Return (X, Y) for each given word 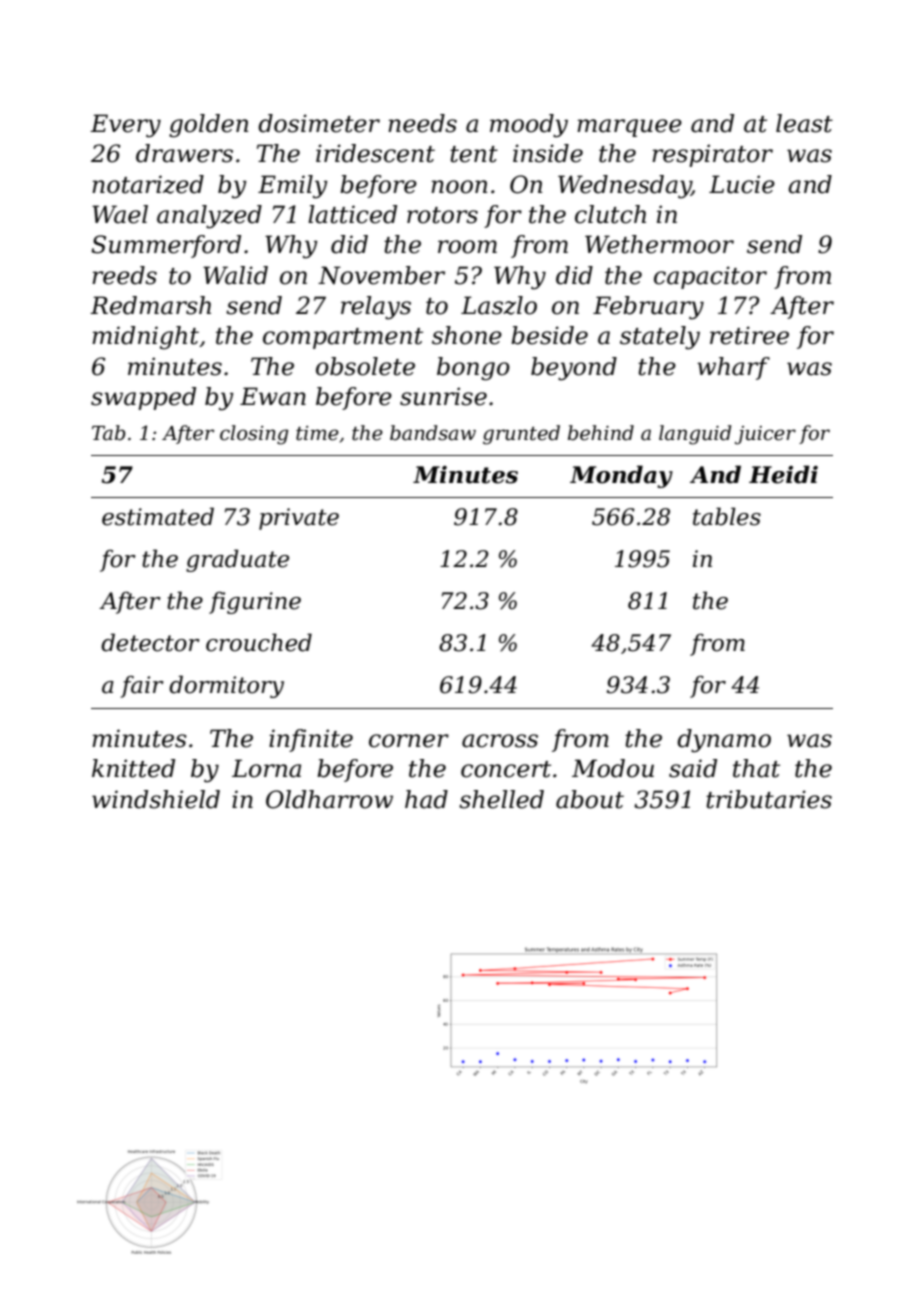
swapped (143, 398)
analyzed (209, 217)
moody (529, 126)
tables (727, 516)
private (299, 519)
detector (150, 642)
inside (548, 153)
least (804, 123)
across (500, 741)
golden (208, 126)
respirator (712, 155)
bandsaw (433, 433)
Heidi (783, 474)
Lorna (266, 768)
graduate (237, 560)
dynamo (724, 741)
